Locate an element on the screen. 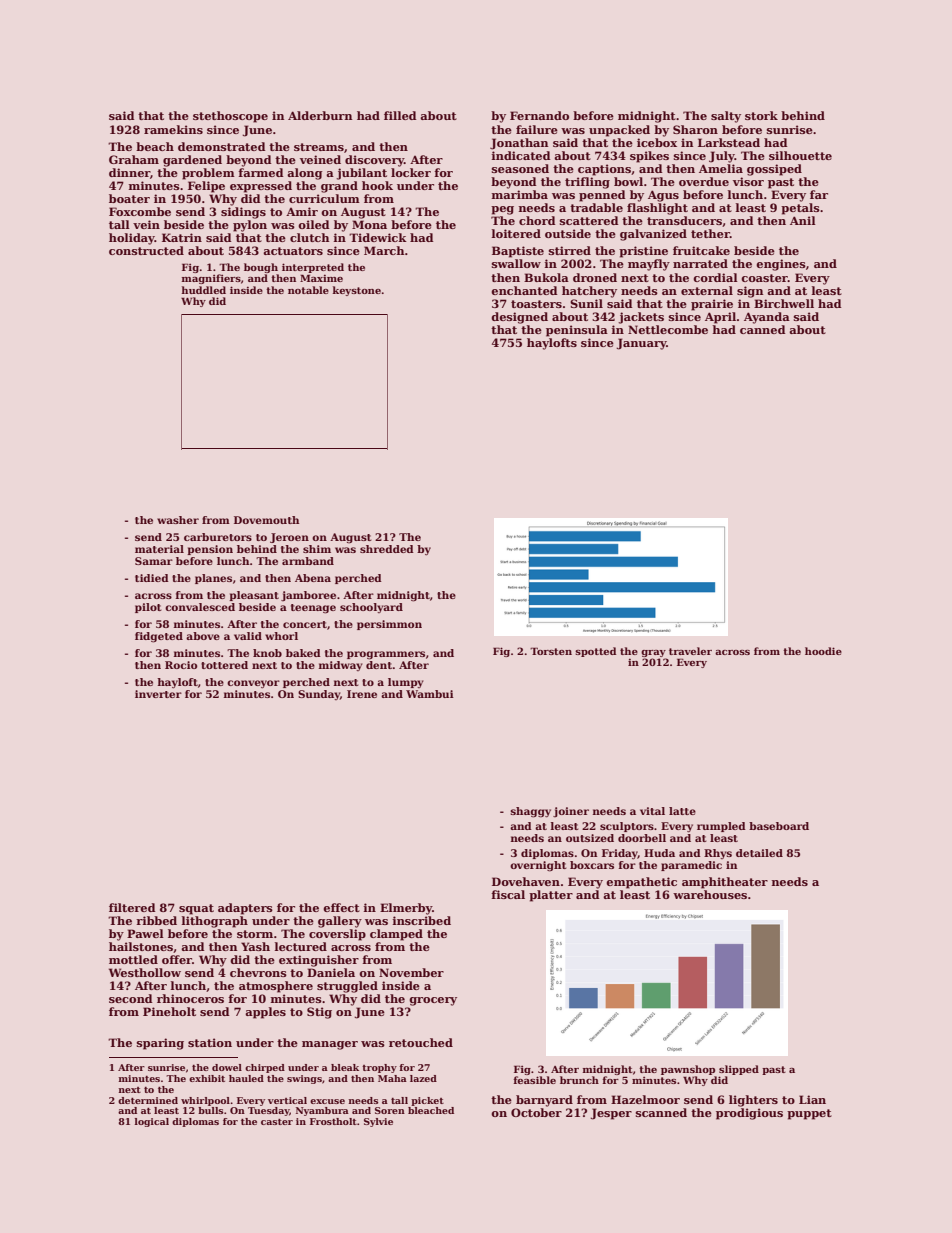 The height and width of the screenshot is (1233, 952). puppet is located at coordinates (809, 1114).
